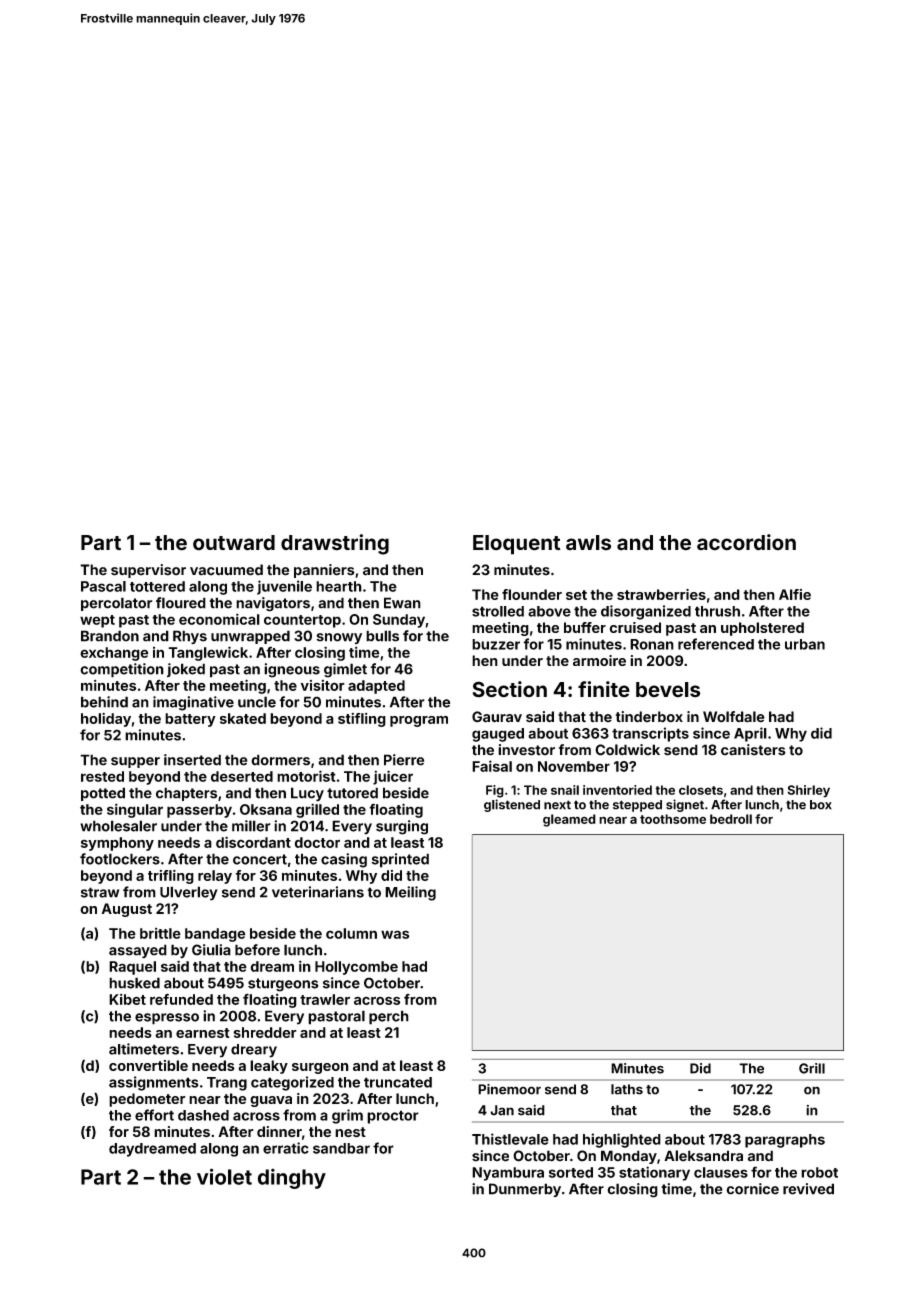  What do you see at coordinates (746, 542) in the page?
I see `accordion` at bounding box center [746, 542].
